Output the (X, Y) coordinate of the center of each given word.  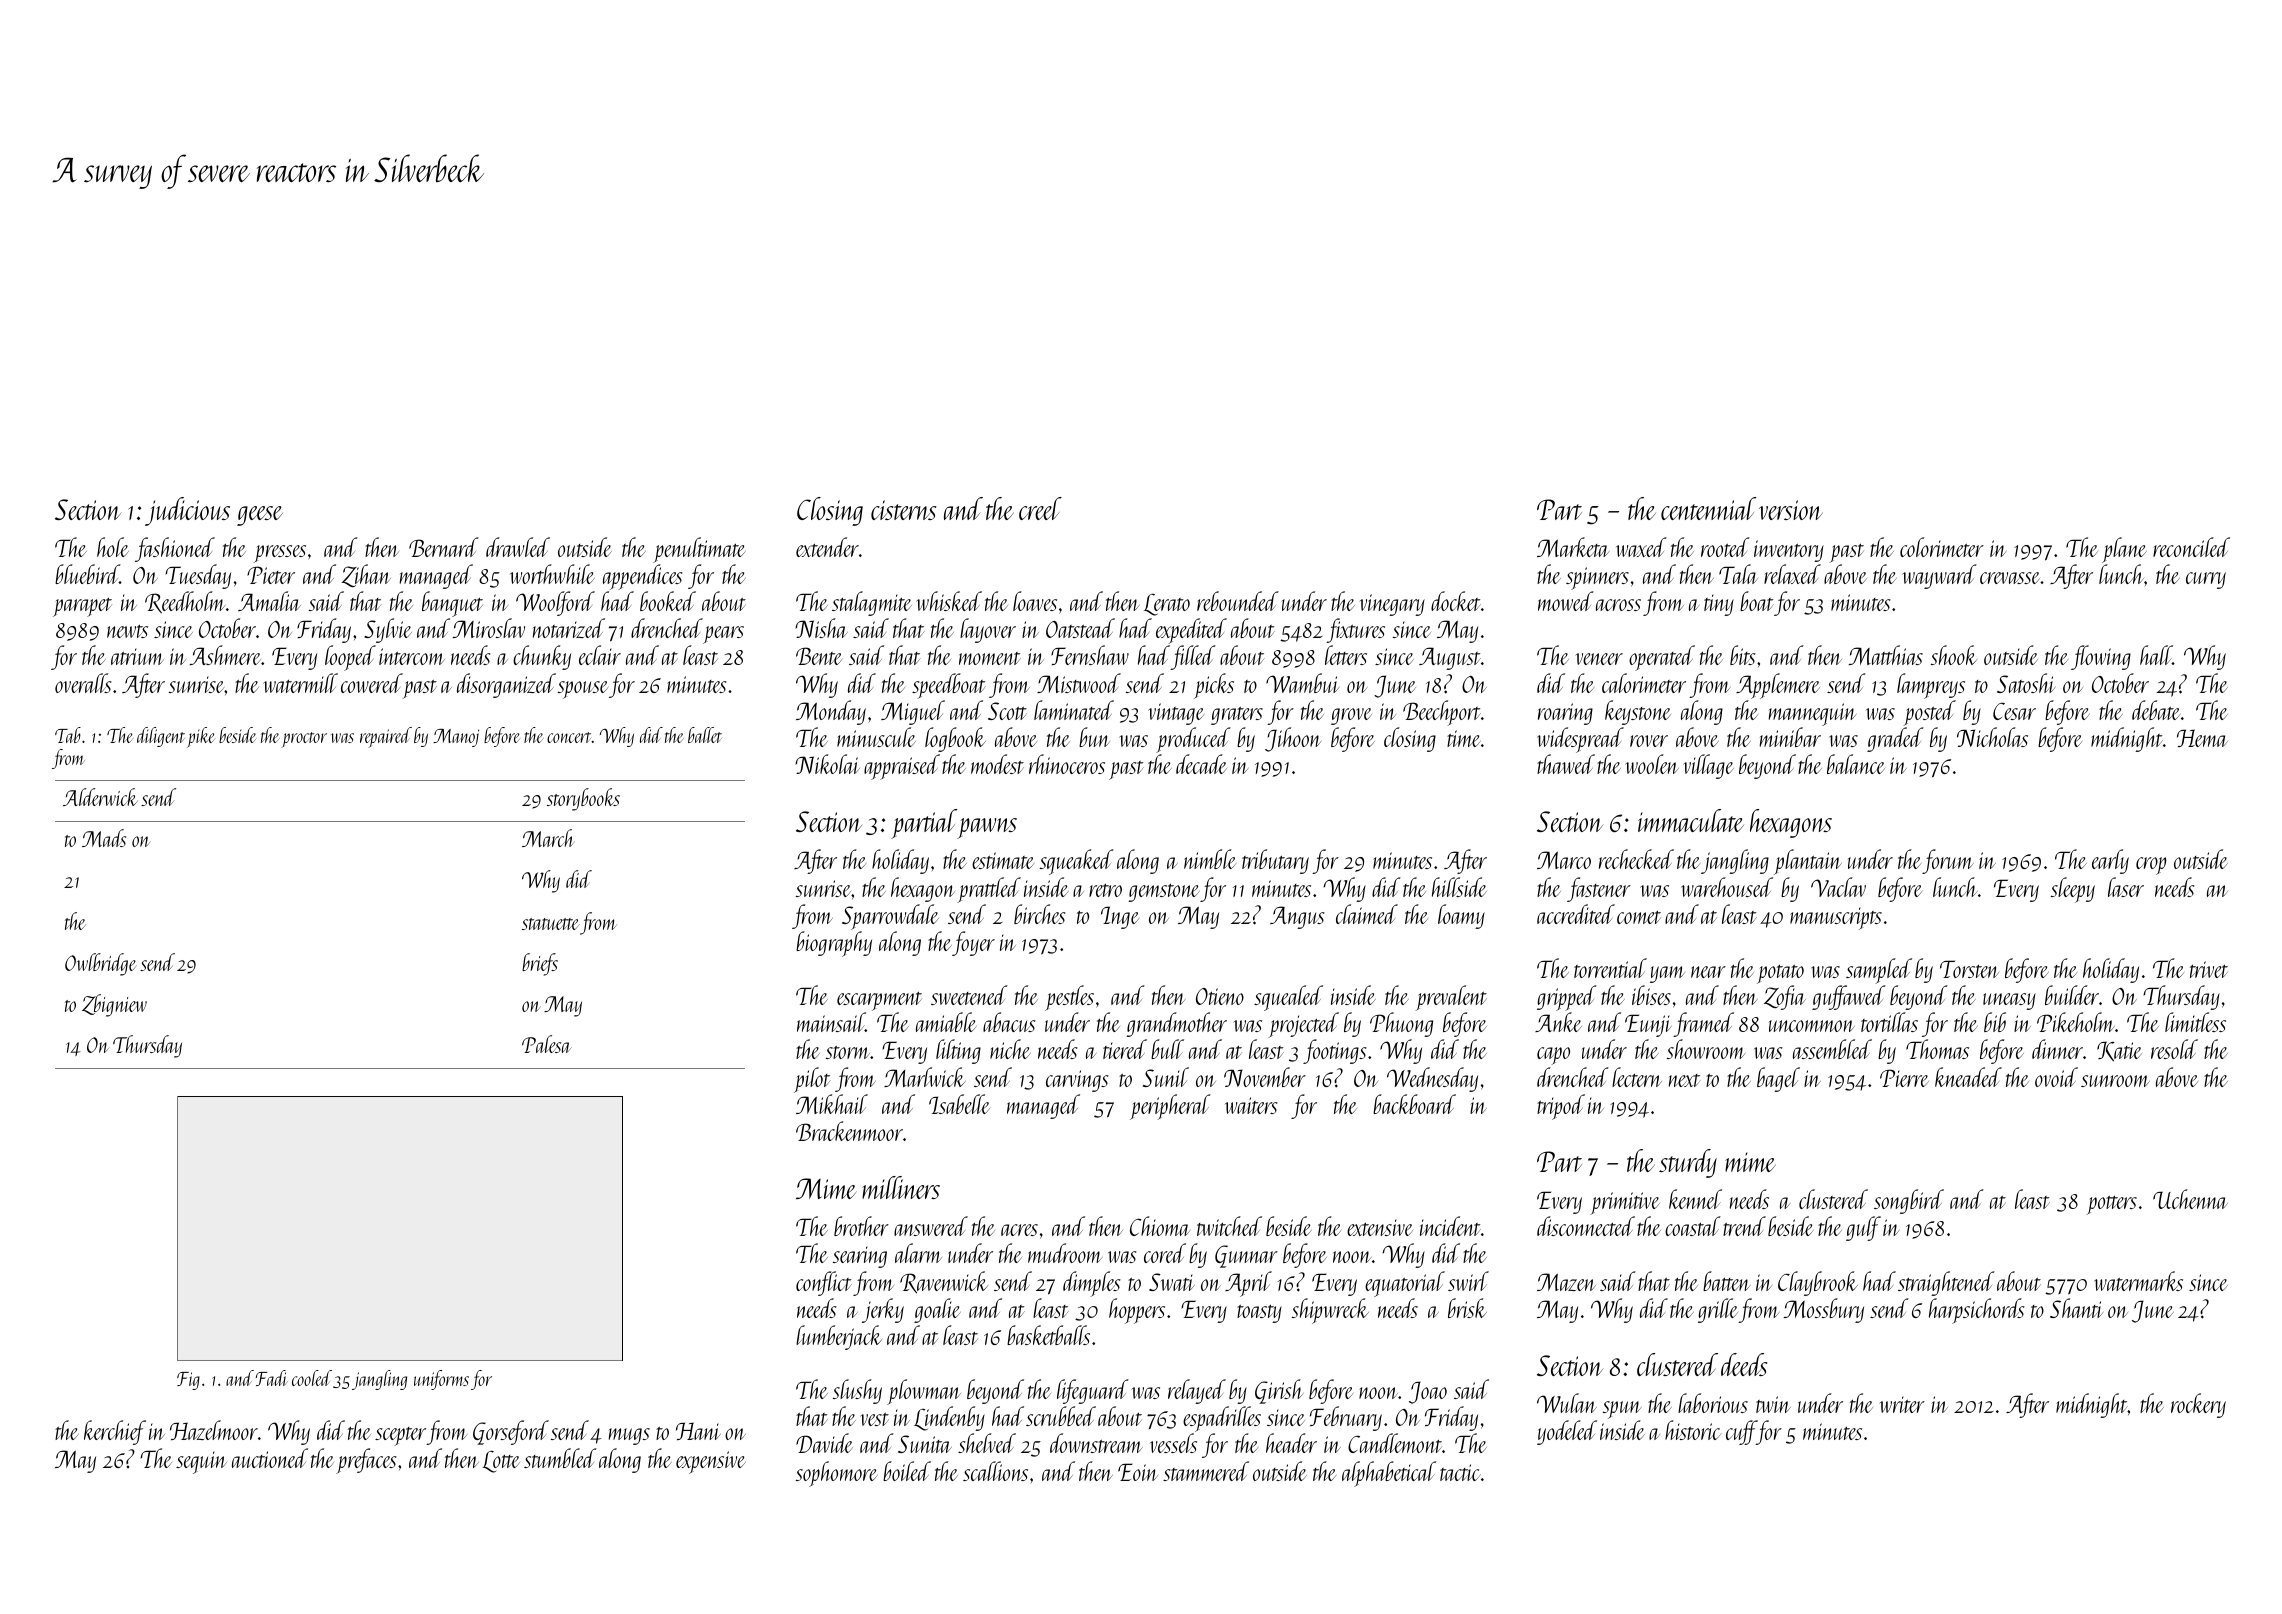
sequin (201, 1463)
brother (861, 1226)
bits (1743, 655)
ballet (705, 735)
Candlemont (1395, 1443)
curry (2206, 580)
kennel (1695, 1199)
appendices (643, 577)
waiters (1251, 1105)
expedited (1191, 631)
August (1450, 658)
